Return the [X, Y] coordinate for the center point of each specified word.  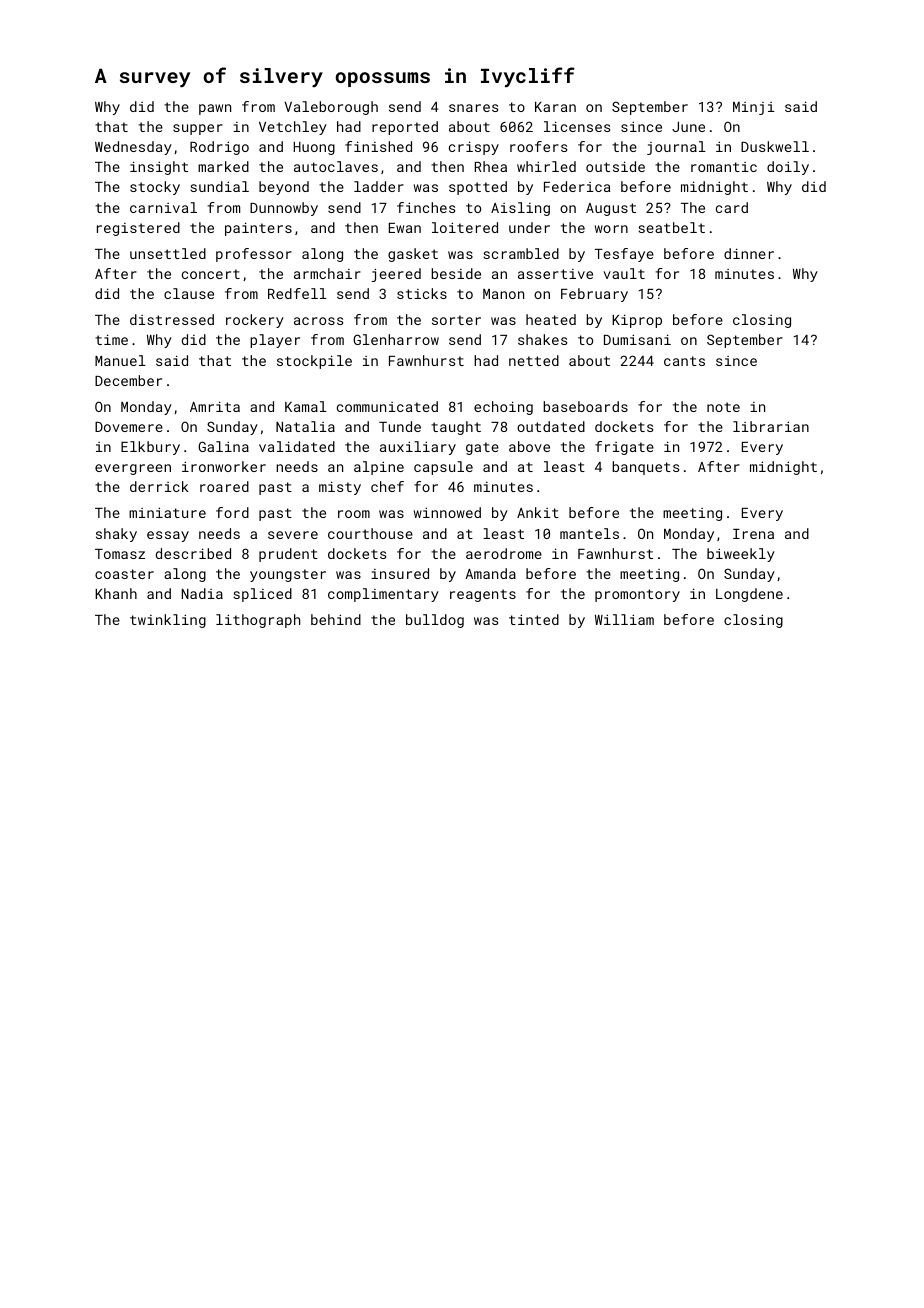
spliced [262, 595]
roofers [538, 146]
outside [615, 166]
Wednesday [133, 148]
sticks [422, 293]
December [128, 380]
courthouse [370, 533]
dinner [749, 253]
